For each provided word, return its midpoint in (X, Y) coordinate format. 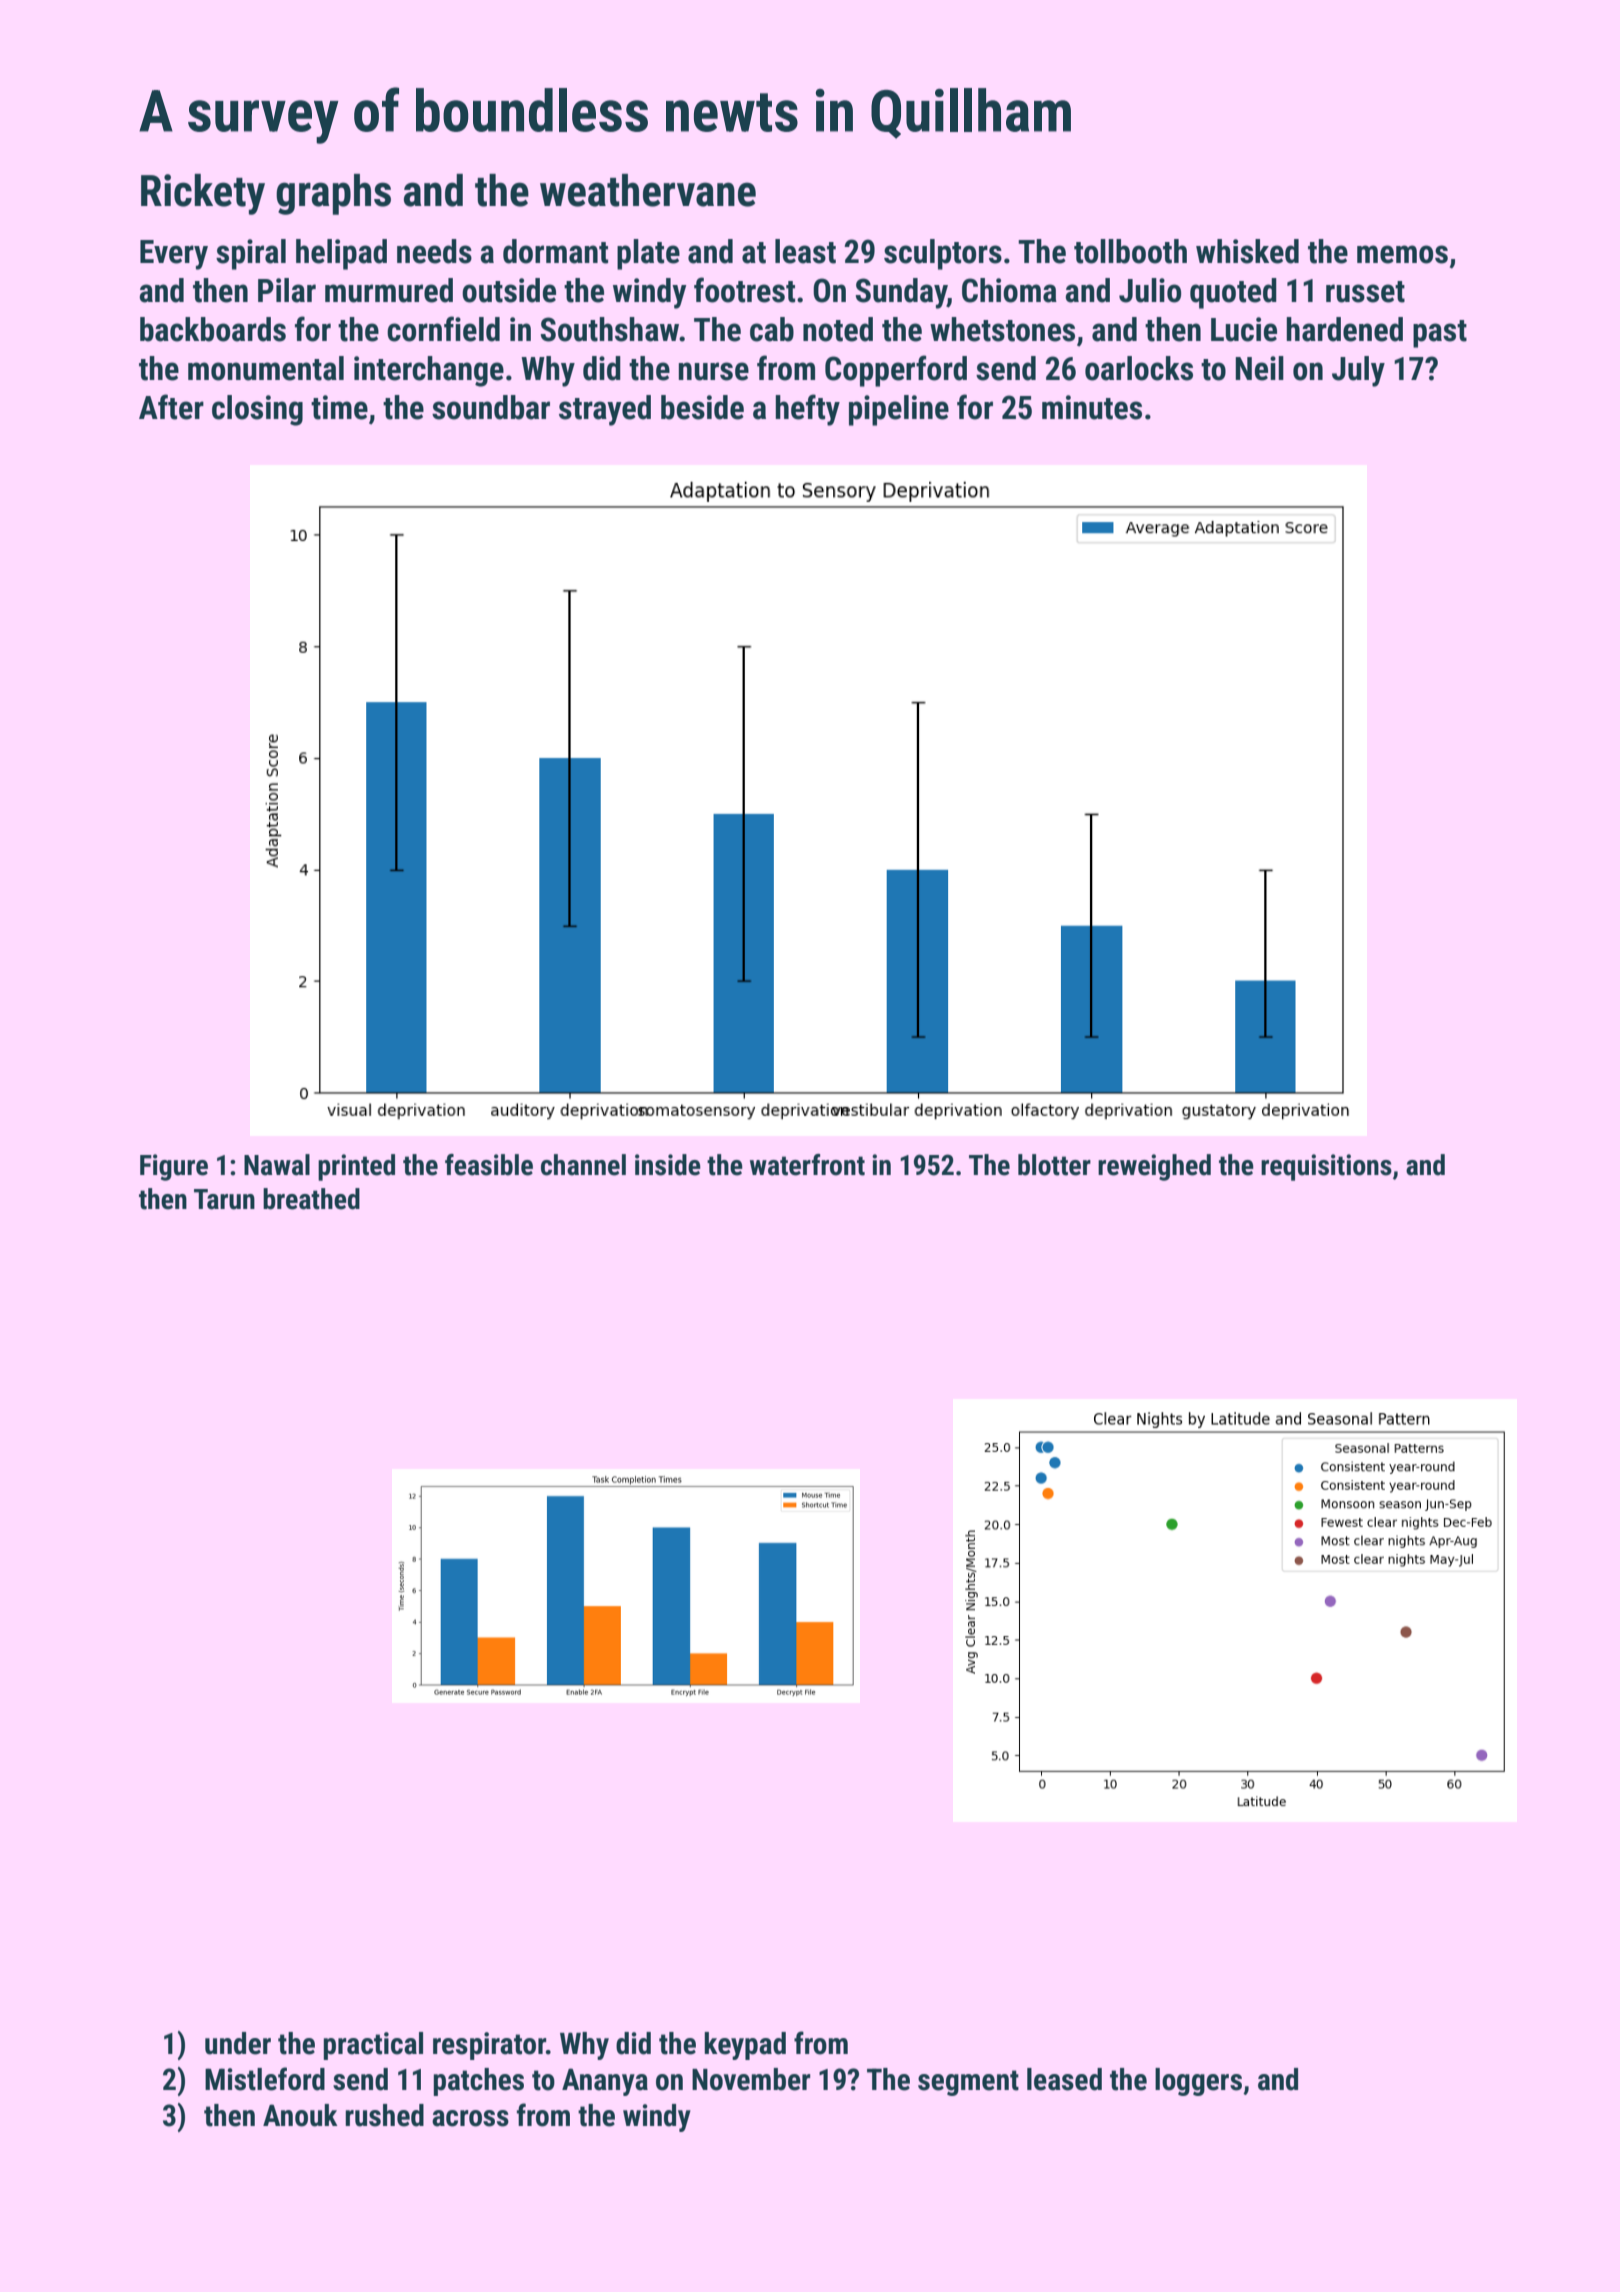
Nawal (277, 1165)
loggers (1198, 2082)
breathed (311, 1199)
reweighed (1154, 1167)
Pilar (287, 290)
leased (1064, 2079)
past (1440, 334)
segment (968, 2083)
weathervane (648, 190)
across (470, 2118)
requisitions (1326, 1167)
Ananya (605, 2082)
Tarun (224, 1199)
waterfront (807, 1165)
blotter (1054, 1165)
